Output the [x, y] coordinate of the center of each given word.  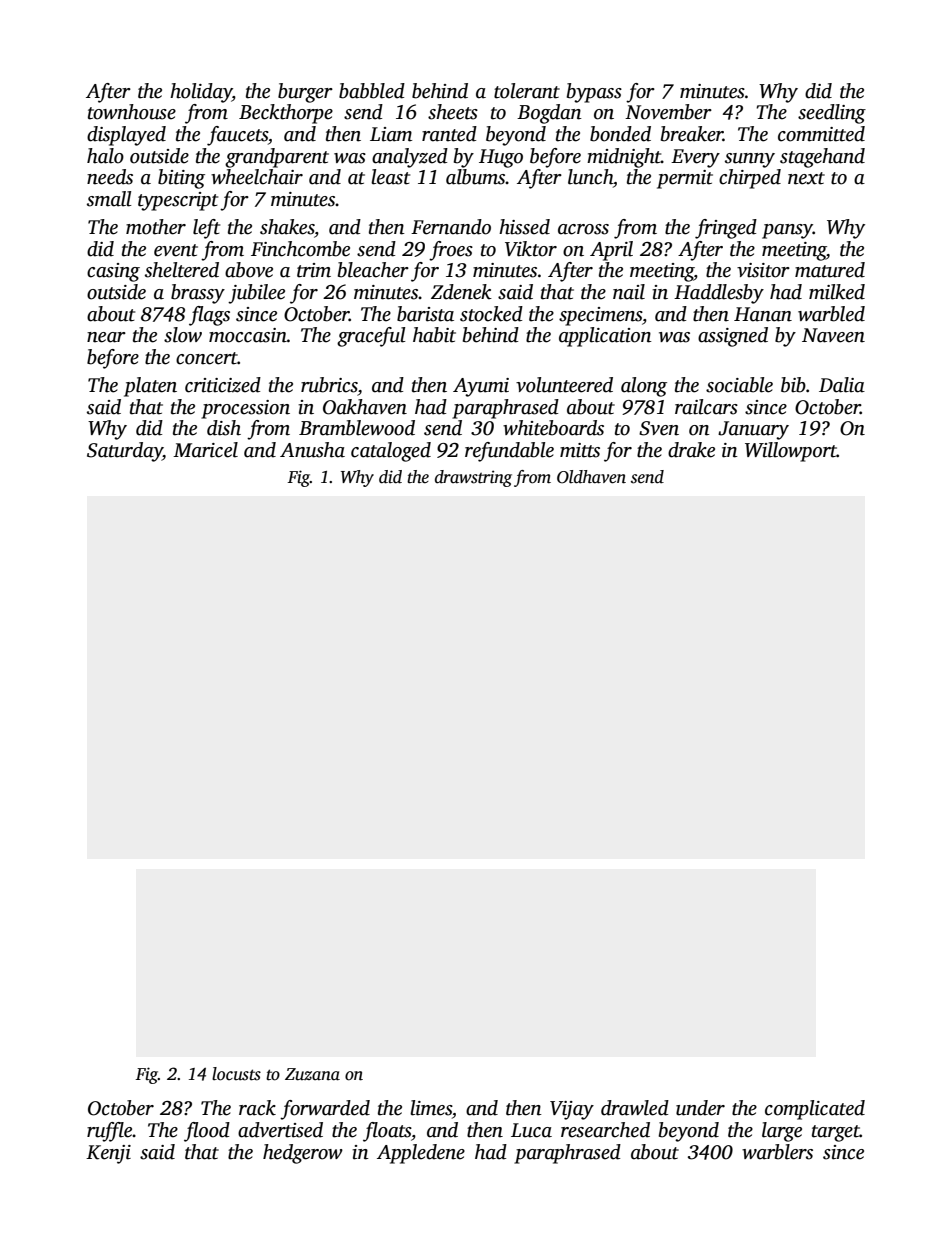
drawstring [473, 478]
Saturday [125, 452]
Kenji [108, 1154]
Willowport [791, 452]
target [836, 1133]
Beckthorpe [286, 114]
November [668, 112]
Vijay [572, 1110]
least [390, 177]
